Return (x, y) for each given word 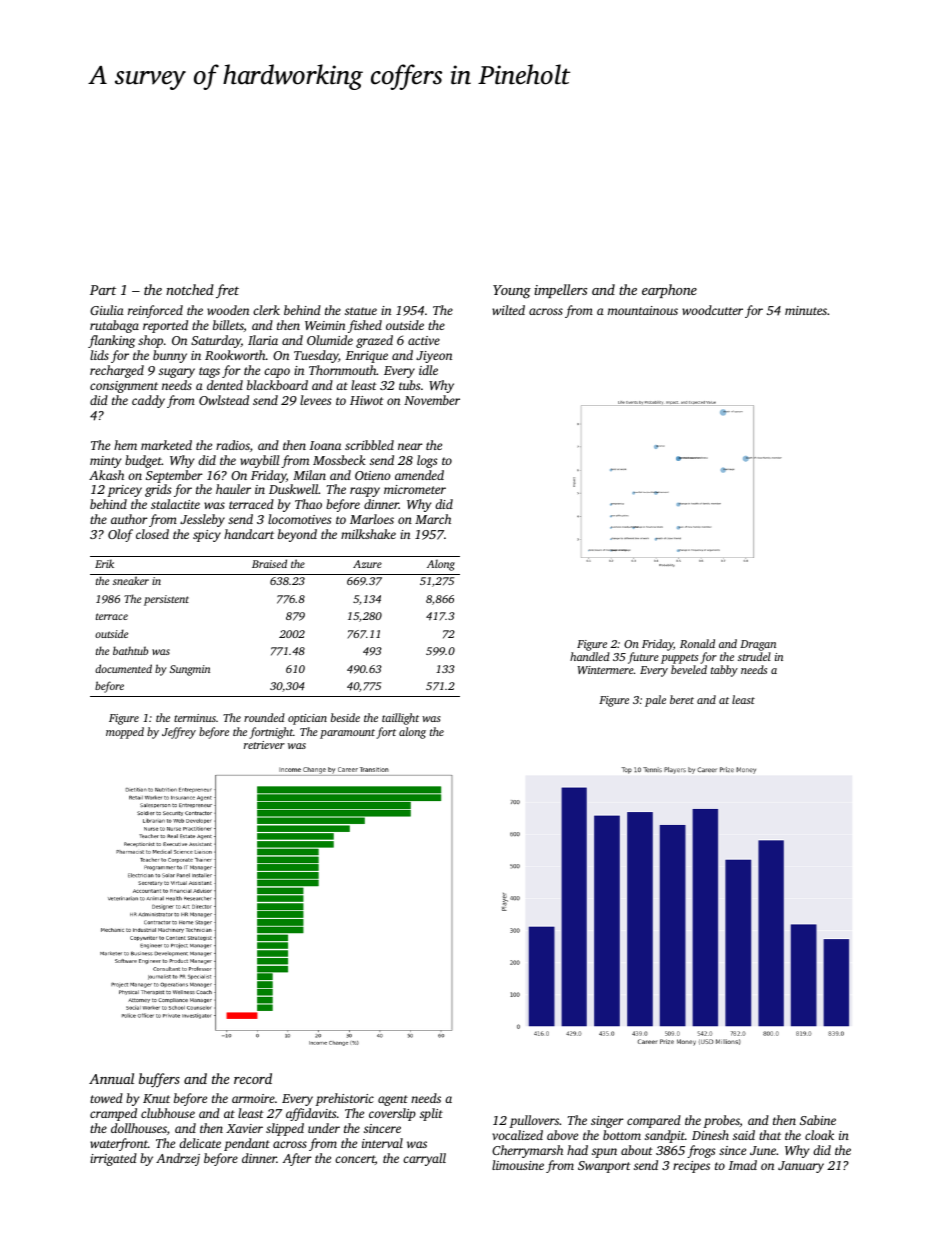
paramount (347, 734)
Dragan (758, 645)
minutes (806, 310)
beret (682, 699)
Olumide (330, 340)
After (297, 1159)
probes (721, 1121)
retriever (264, 745)
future (643, 658)
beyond (297, 535)
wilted (508, 310)
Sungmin (190, 670)
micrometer (415, 489)
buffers (159, 1080)
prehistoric (344, 1099)
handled (590, 656)
